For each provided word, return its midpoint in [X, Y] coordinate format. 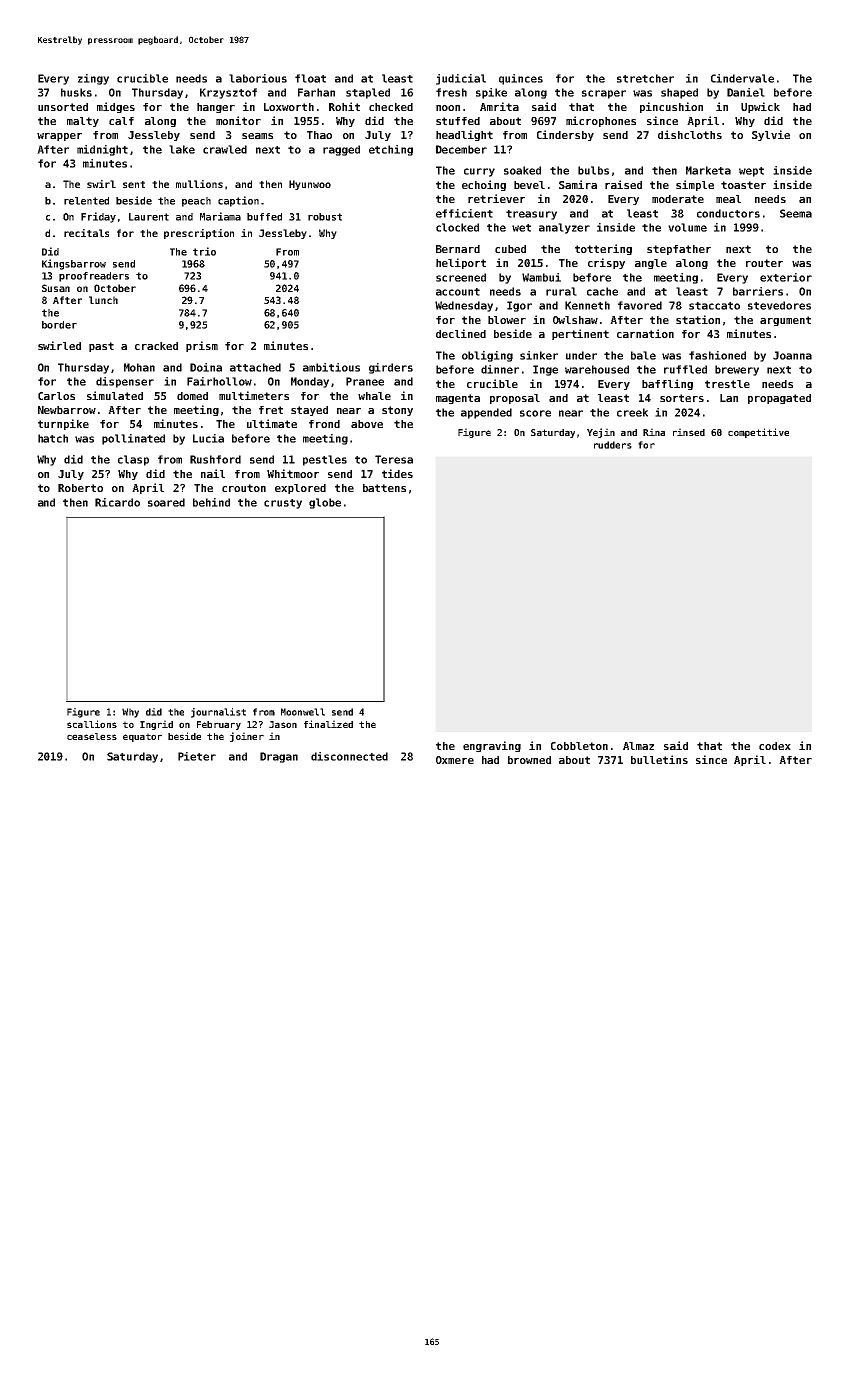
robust [325, 217]
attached [255, 367]
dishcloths [690, 134]
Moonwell [303, 712]
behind [211, 502]
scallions [92, 724]
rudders [613, 445]
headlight [464, 135]
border [59, 325]
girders [391, 368]
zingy [93, 79]
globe [325, 503]
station [698, 319]
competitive [758, 433]
